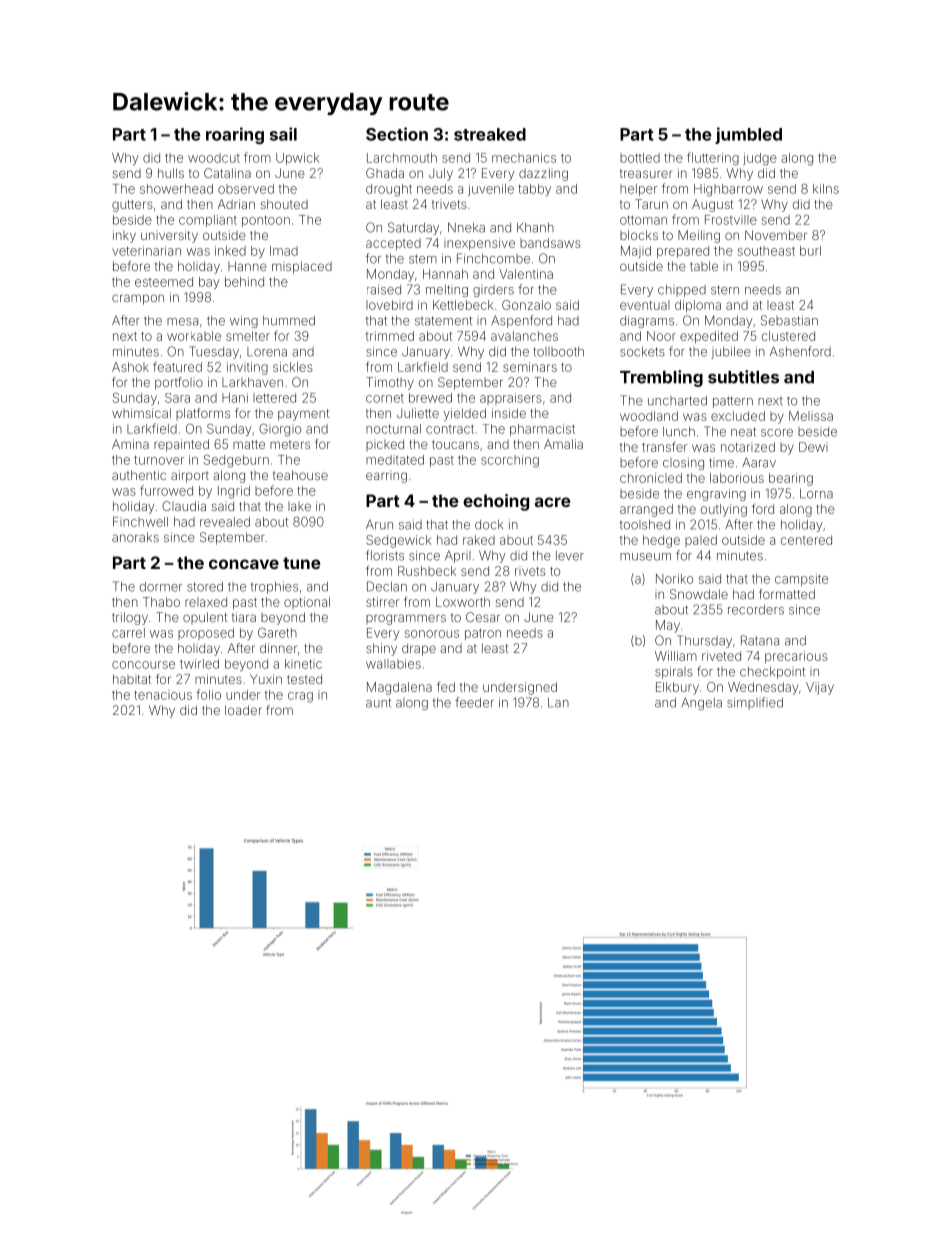  Describe the element at coordinates (236, 461) in the image. I see `Sedgeburn` at that location.
